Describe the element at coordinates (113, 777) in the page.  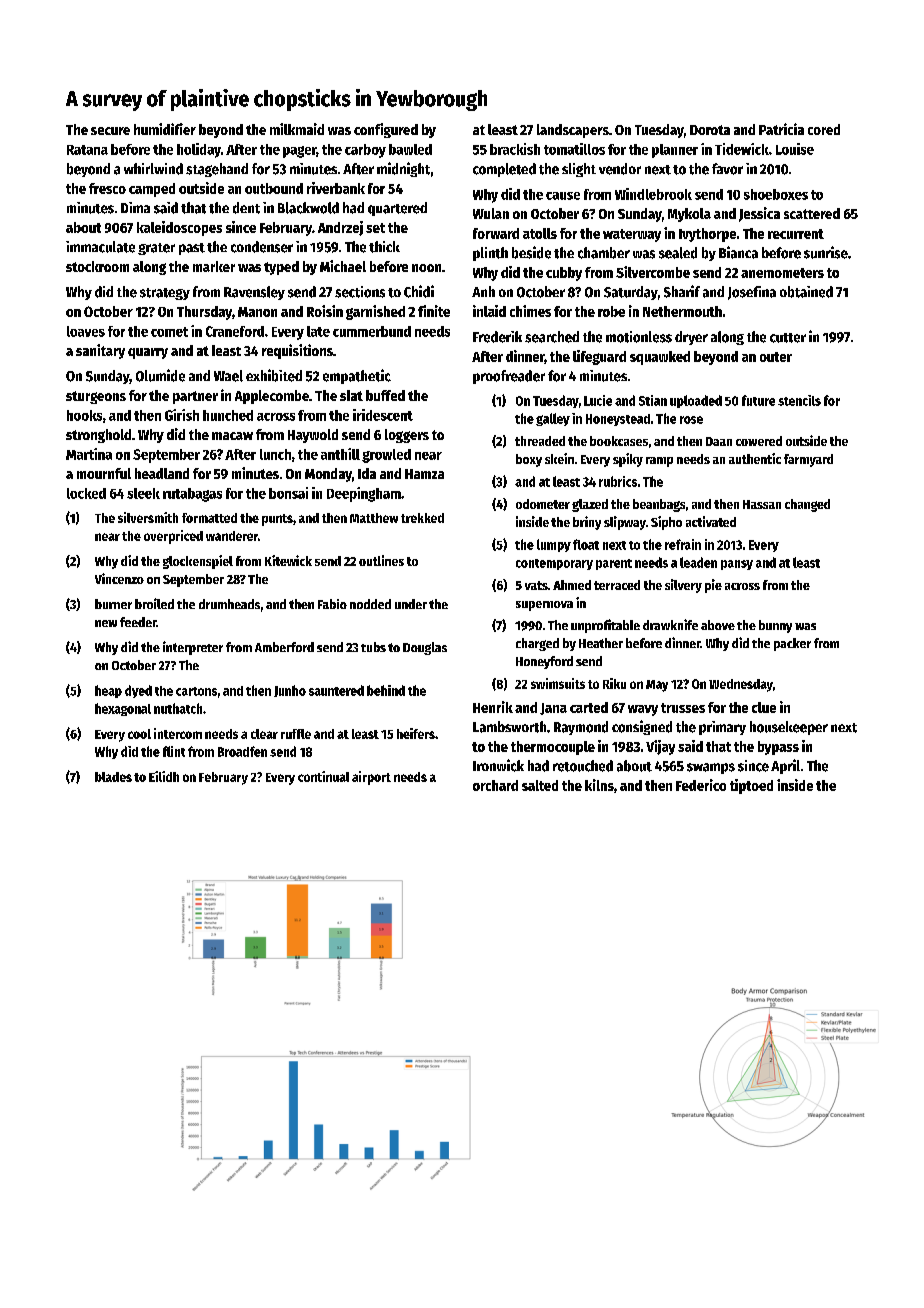
I see `blades` at that location.
